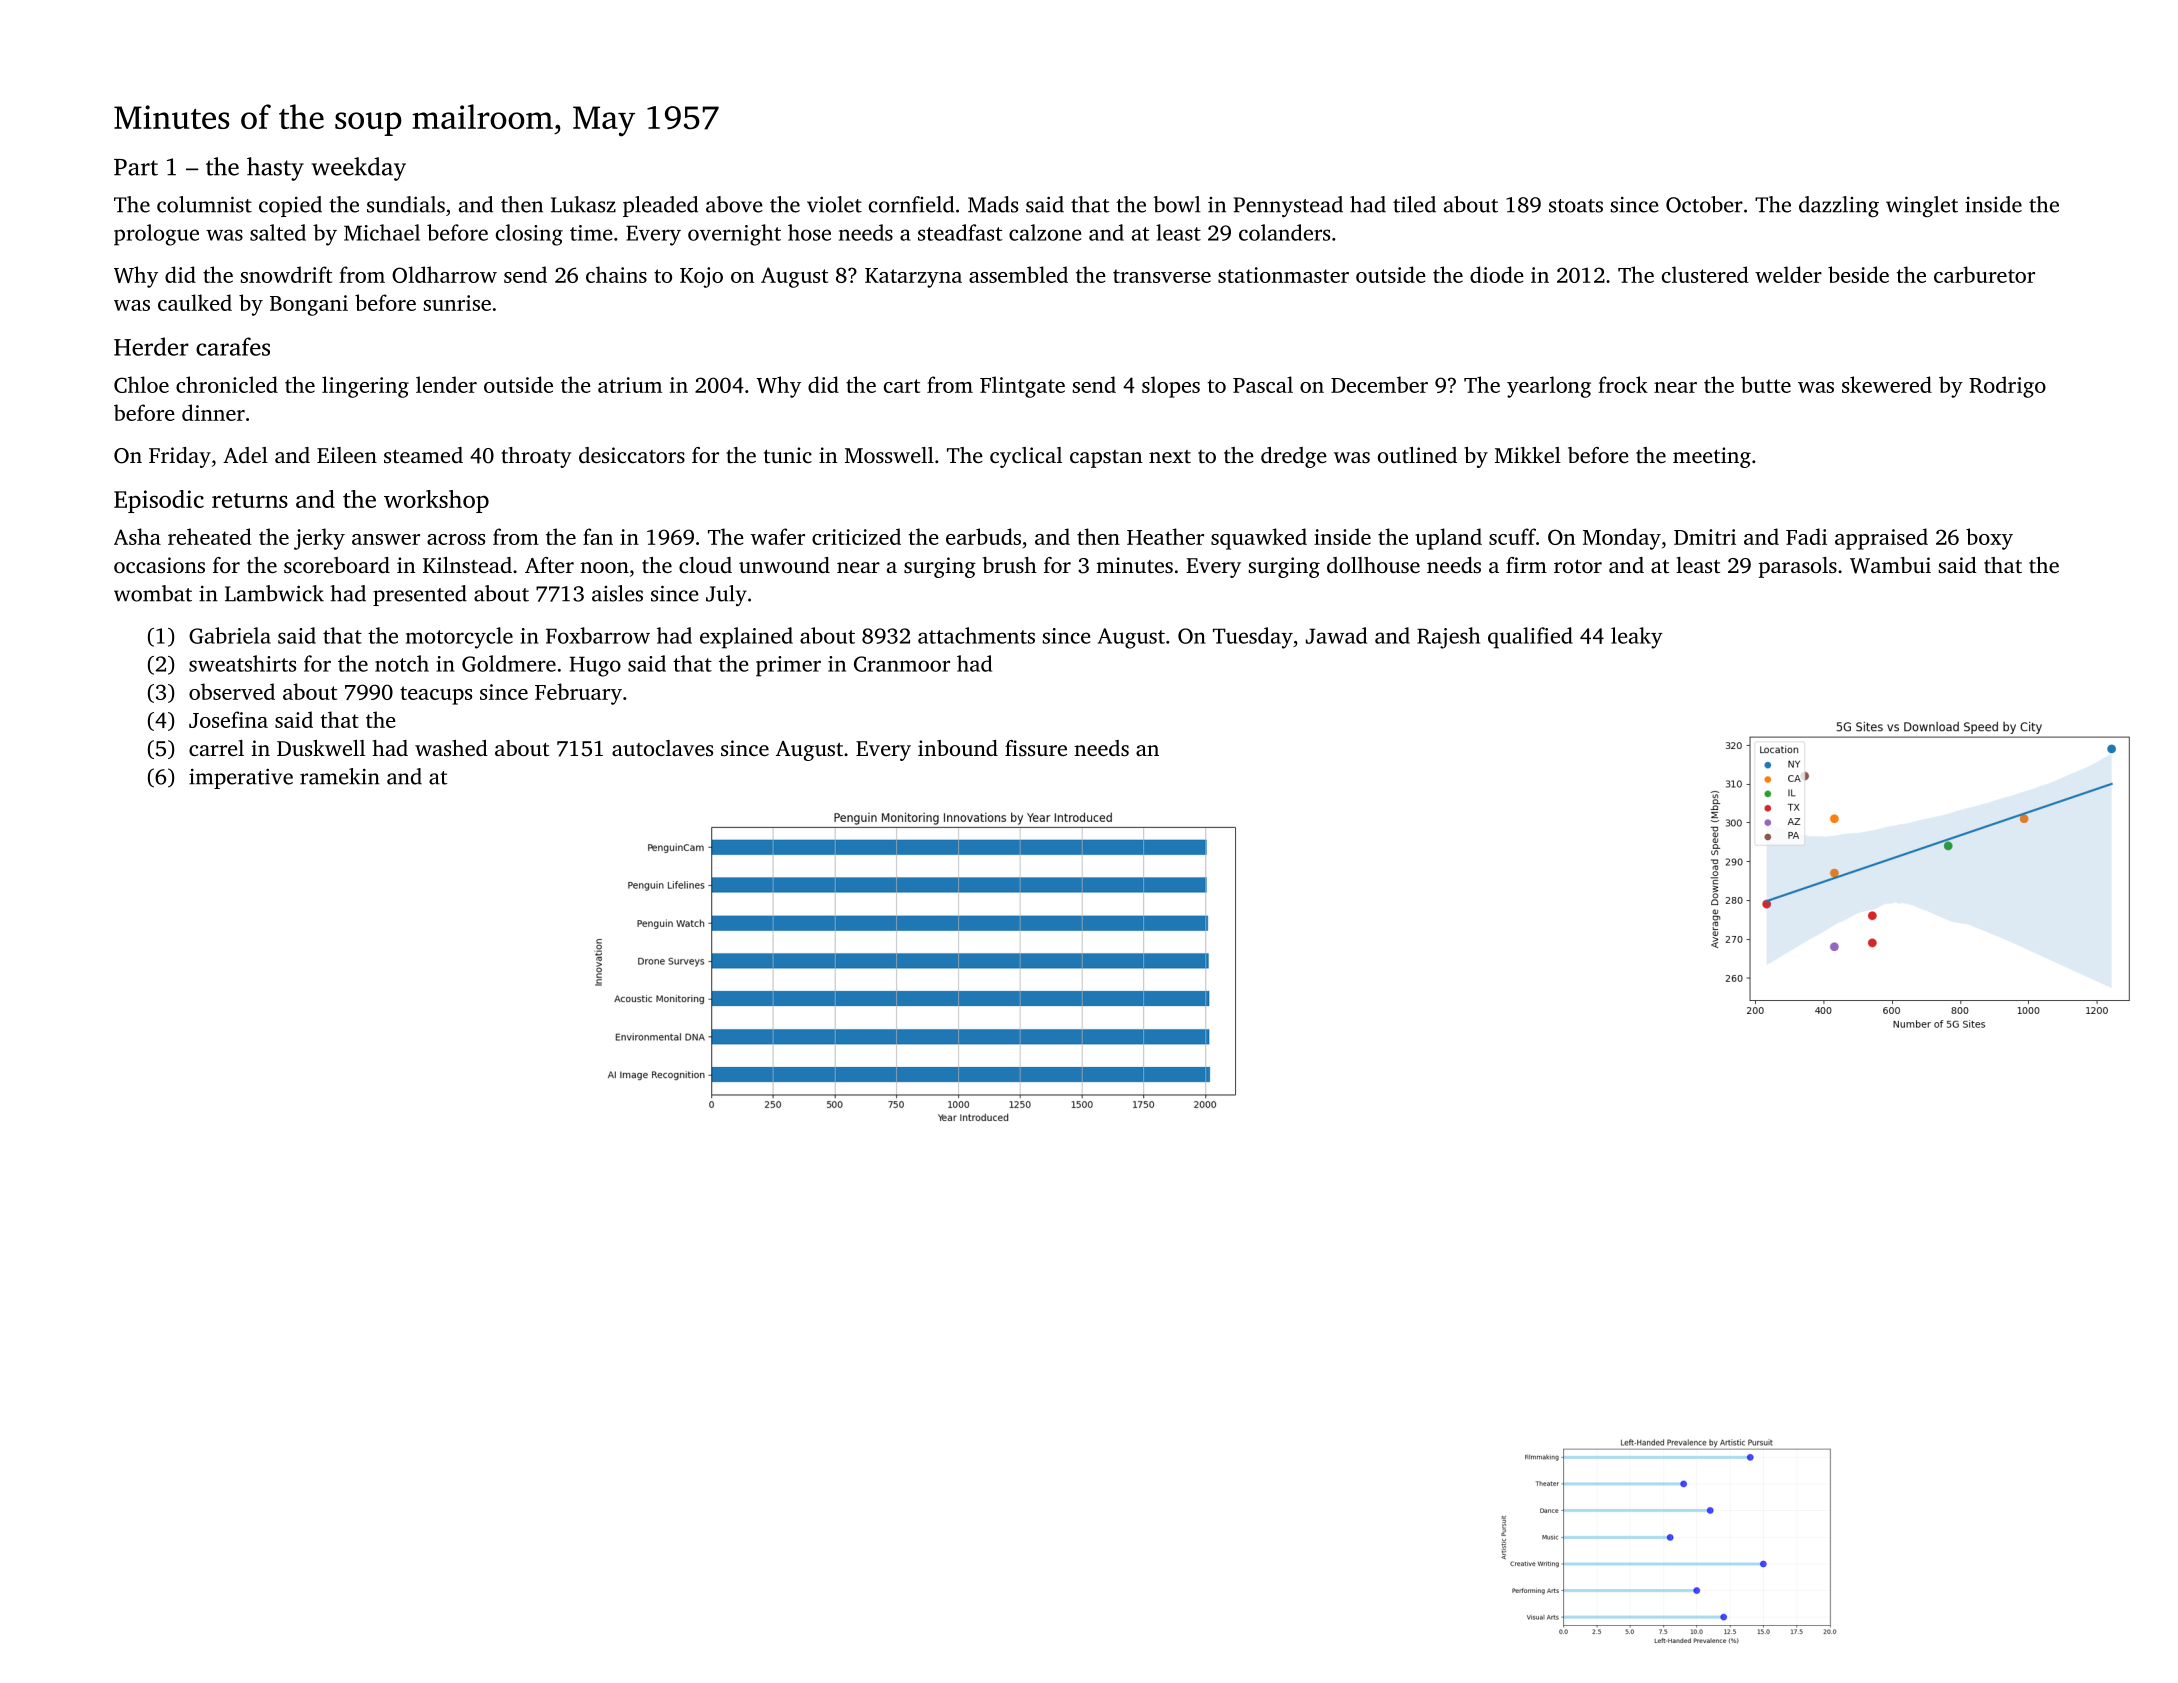 This page has height=1683, width=2178. I want to click on Fadi, so click(1806, 536).
